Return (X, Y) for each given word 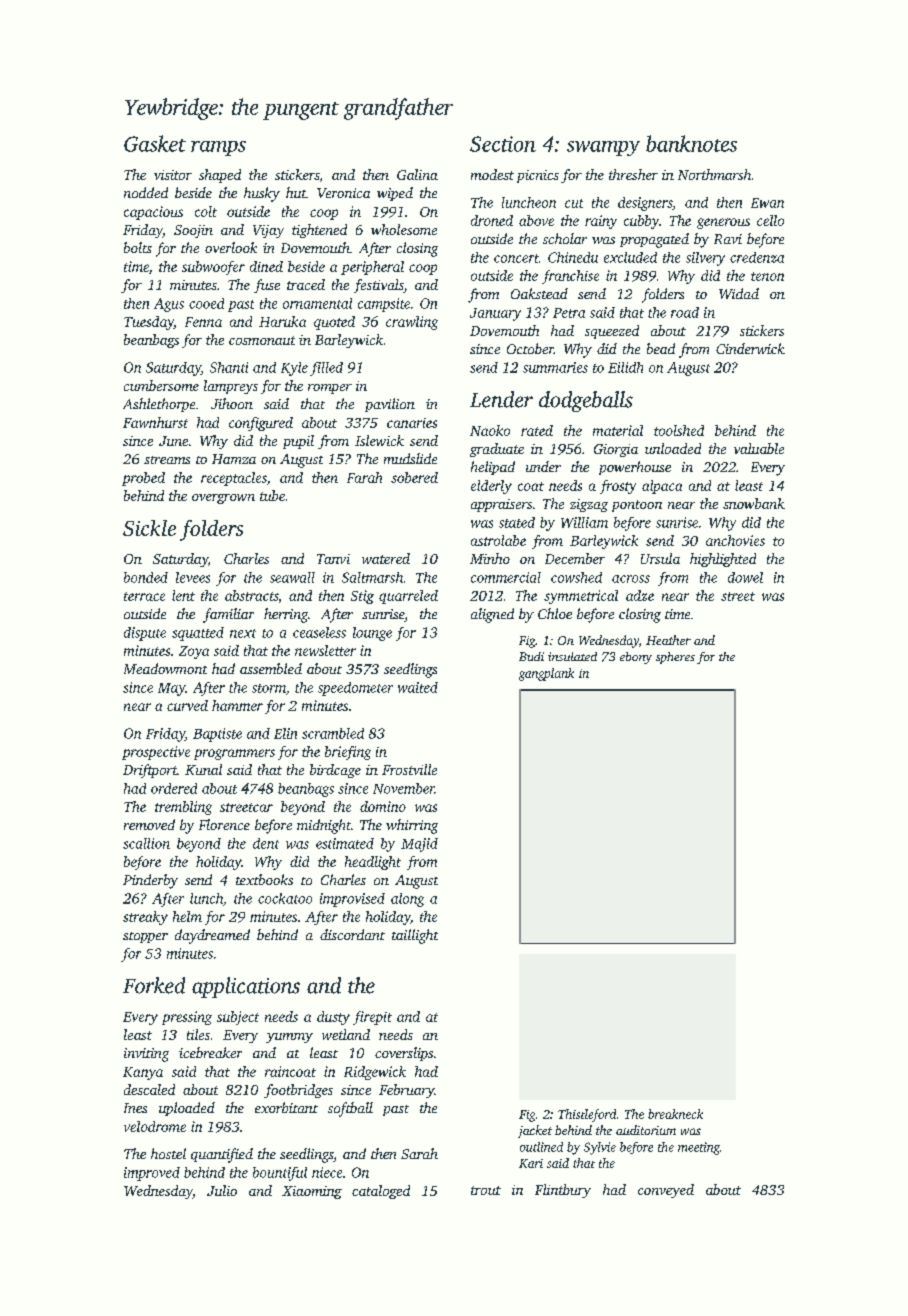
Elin (285, 733)
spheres (675, 658)
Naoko (490, 430)
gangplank (546, 674)
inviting (146, 1055)
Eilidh (625, 367)
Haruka (282, 321)
